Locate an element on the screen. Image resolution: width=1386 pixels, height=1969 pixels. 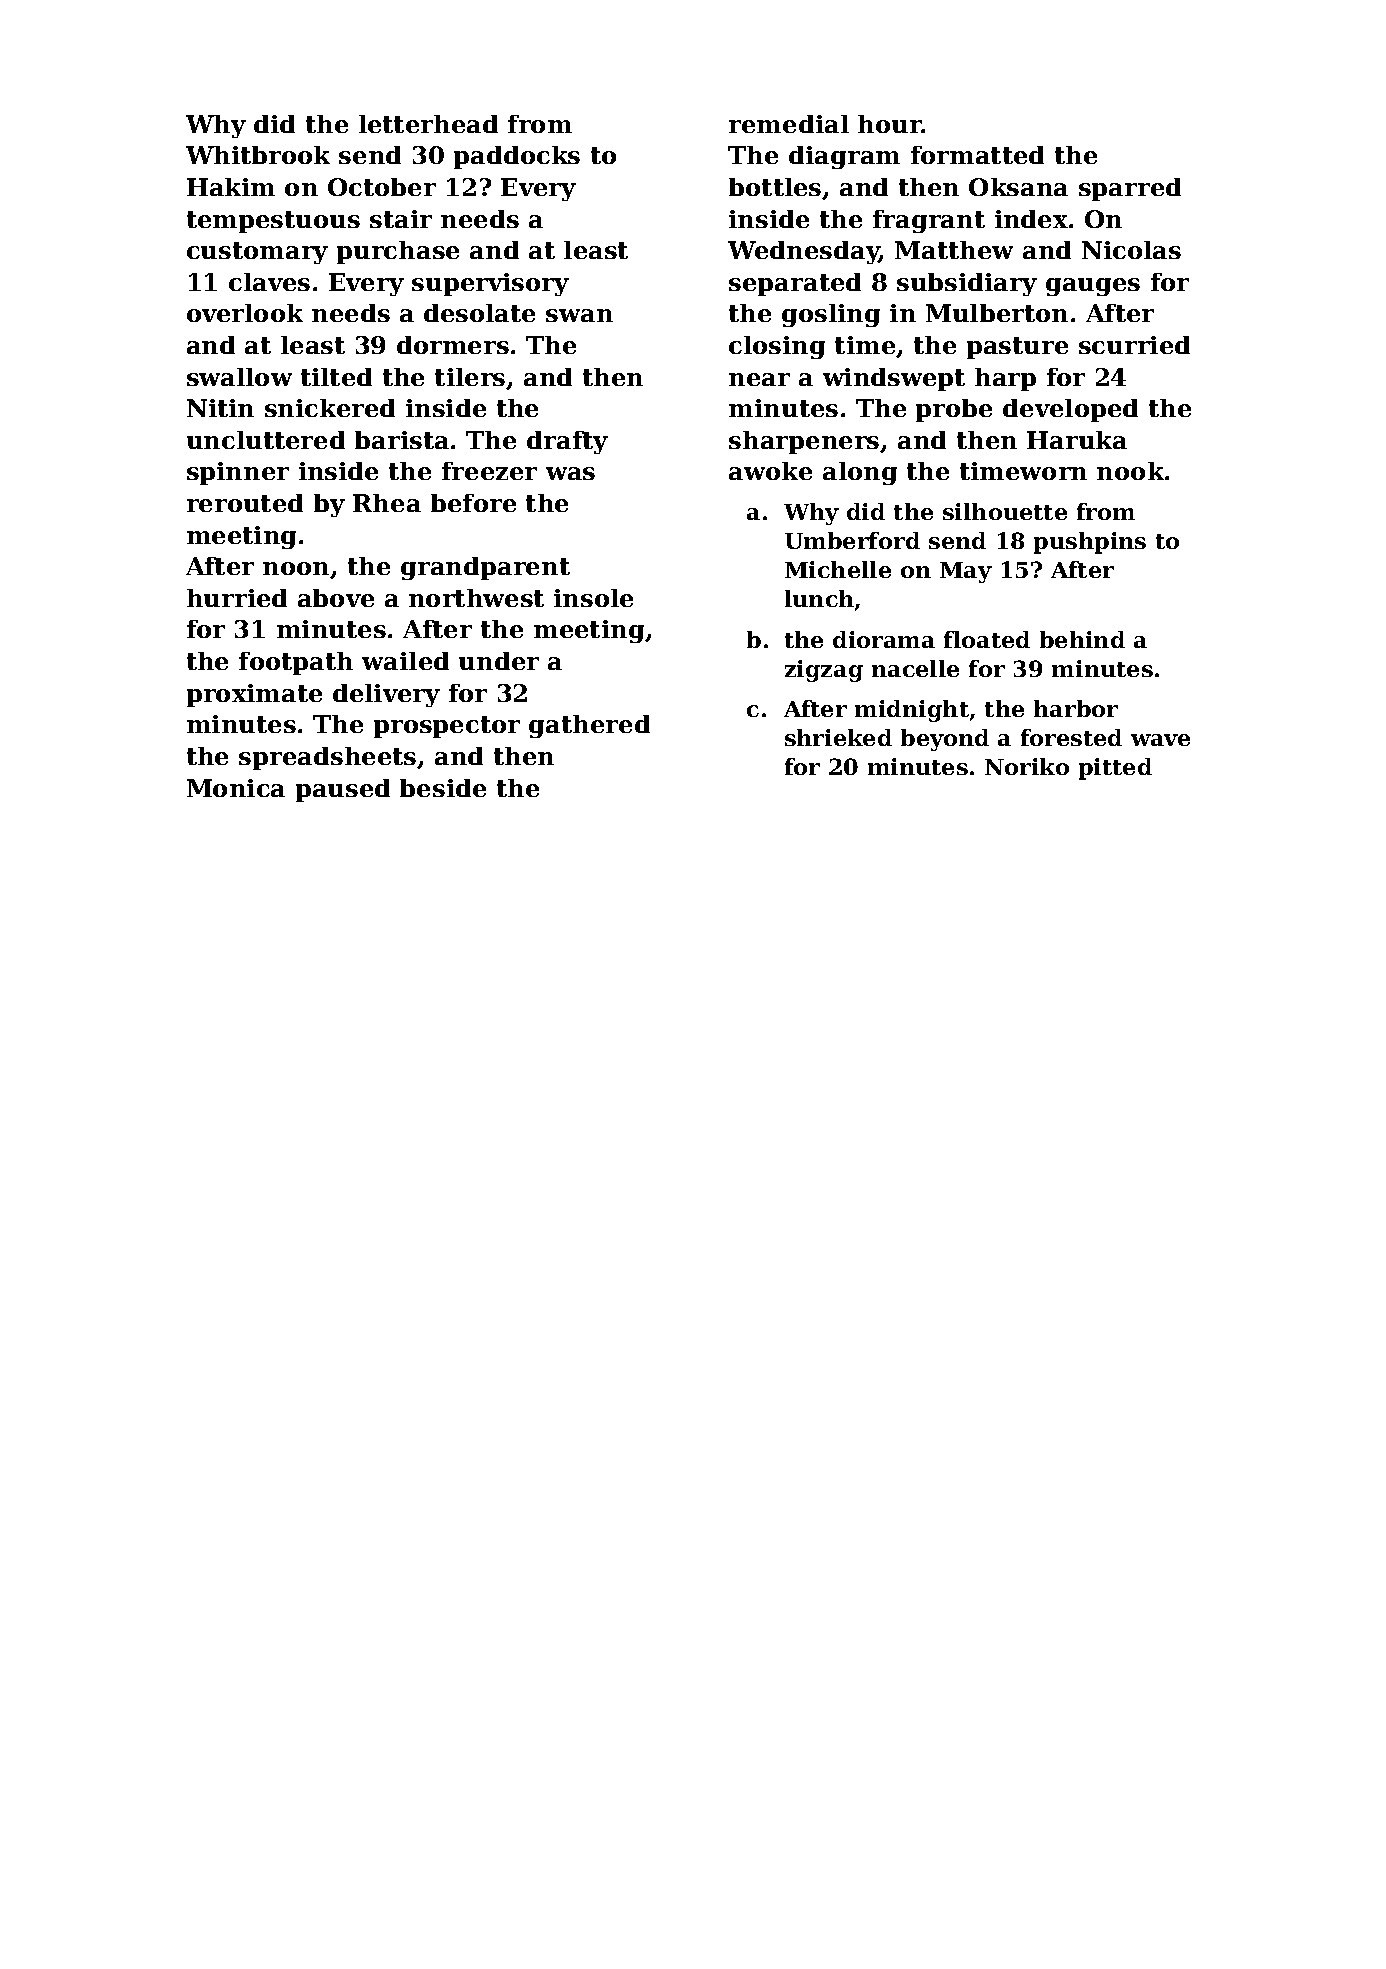
remedial is located at coordinates (789, 124).
